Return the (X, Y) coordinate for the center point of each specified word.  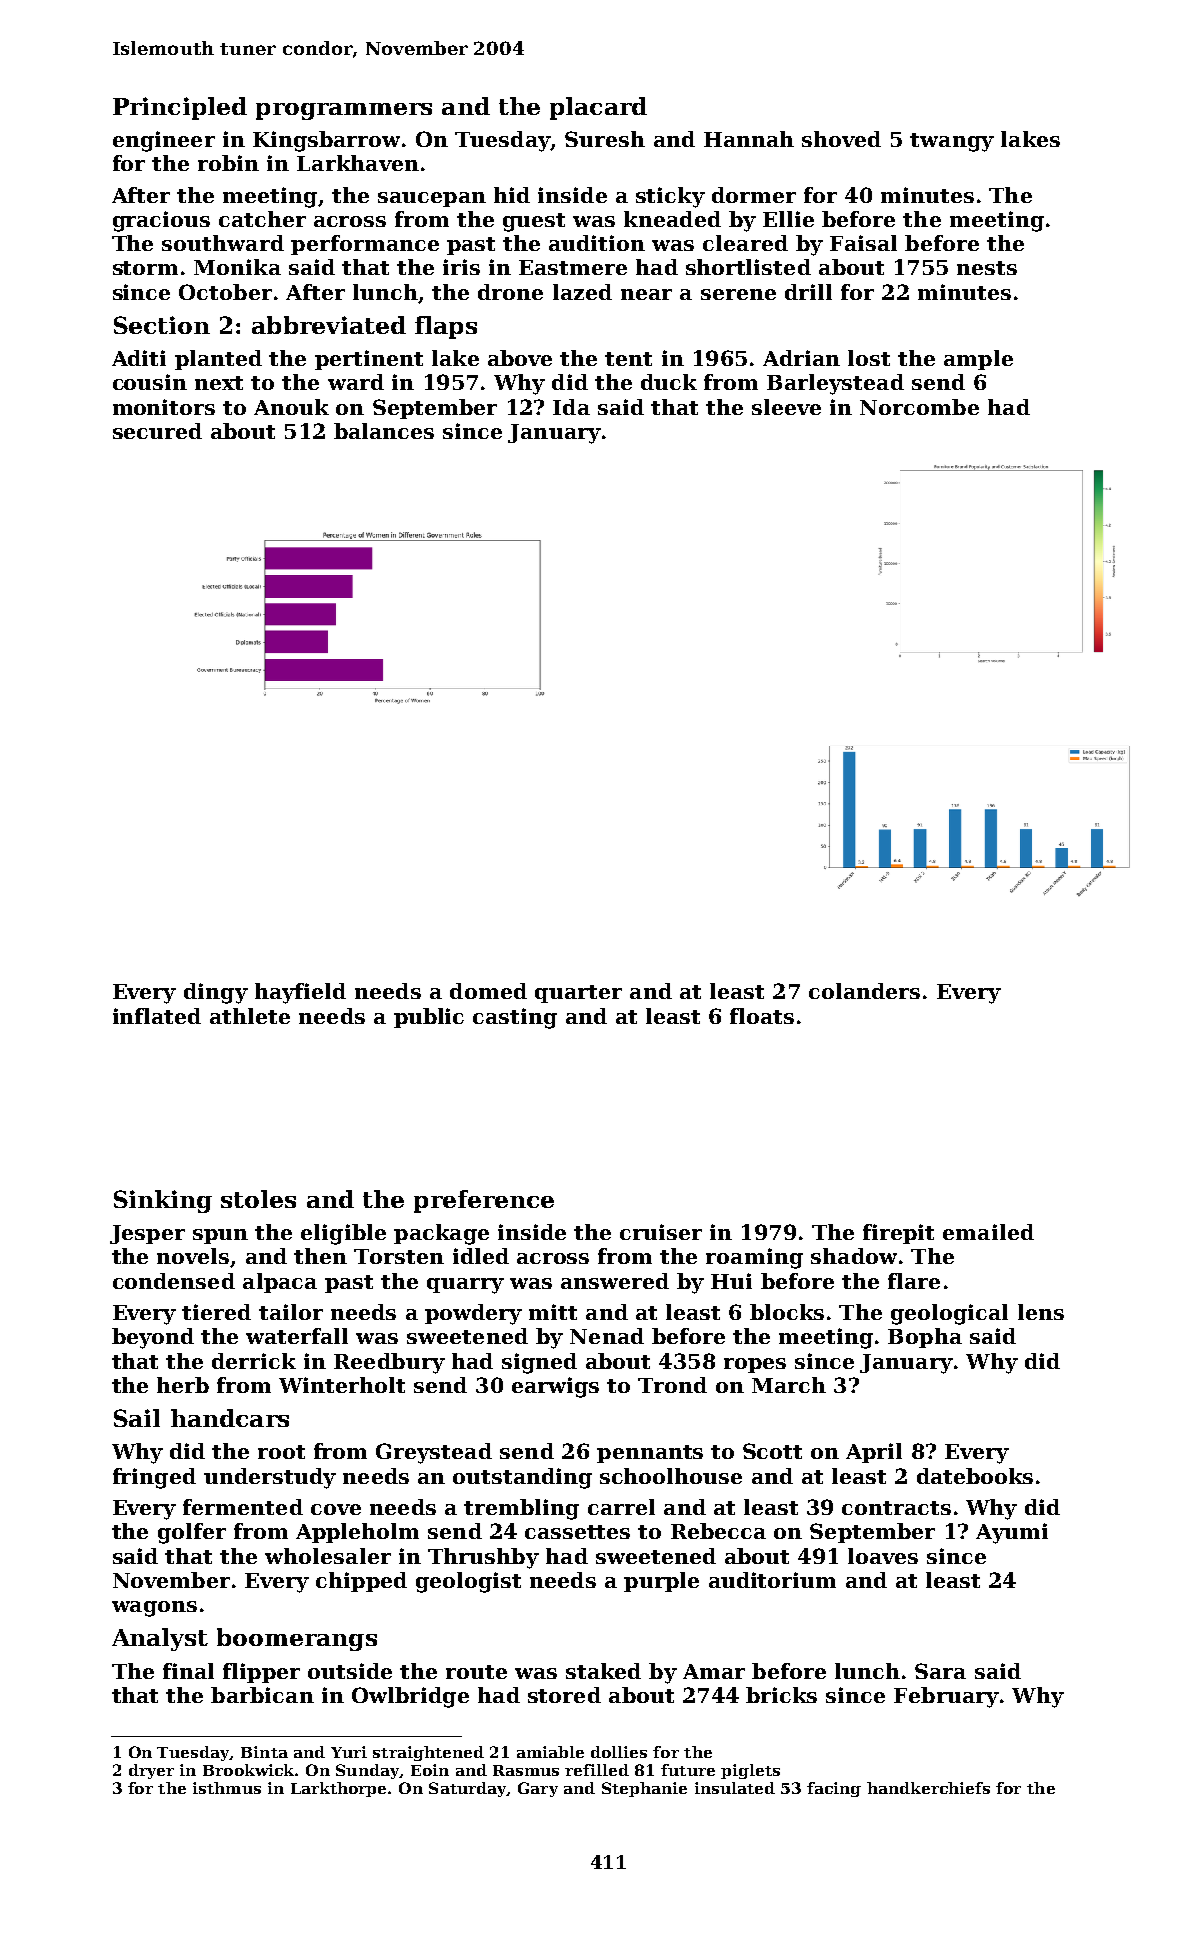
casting (515, 1018)
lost (869, 358)
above (520, 358)
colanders (864, 991)
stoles (258, 1199)
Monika (237, 267)
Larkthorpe (338, 1789)
